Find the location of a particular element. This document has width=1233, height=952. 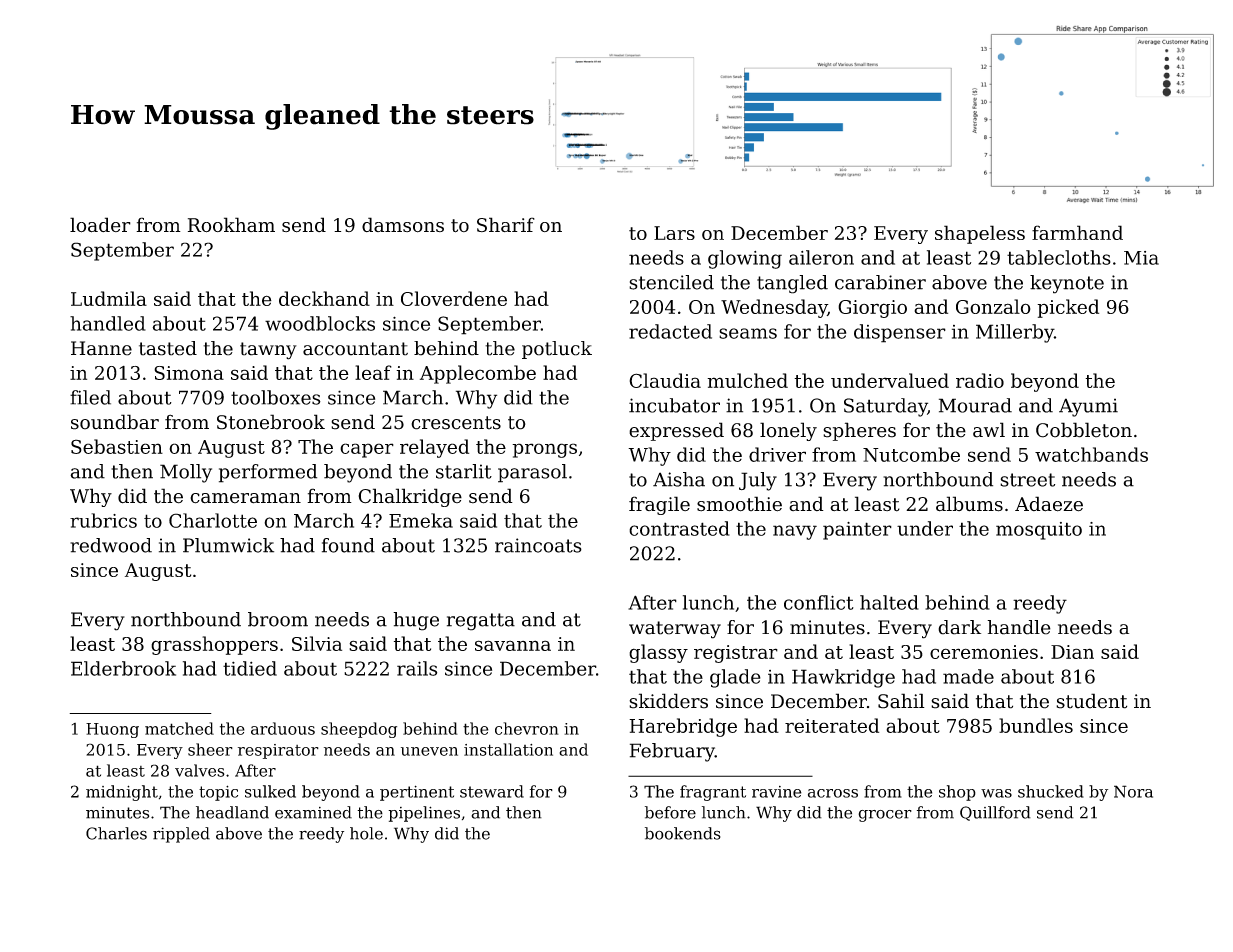

Simona is located at coordinates (189, 373).
